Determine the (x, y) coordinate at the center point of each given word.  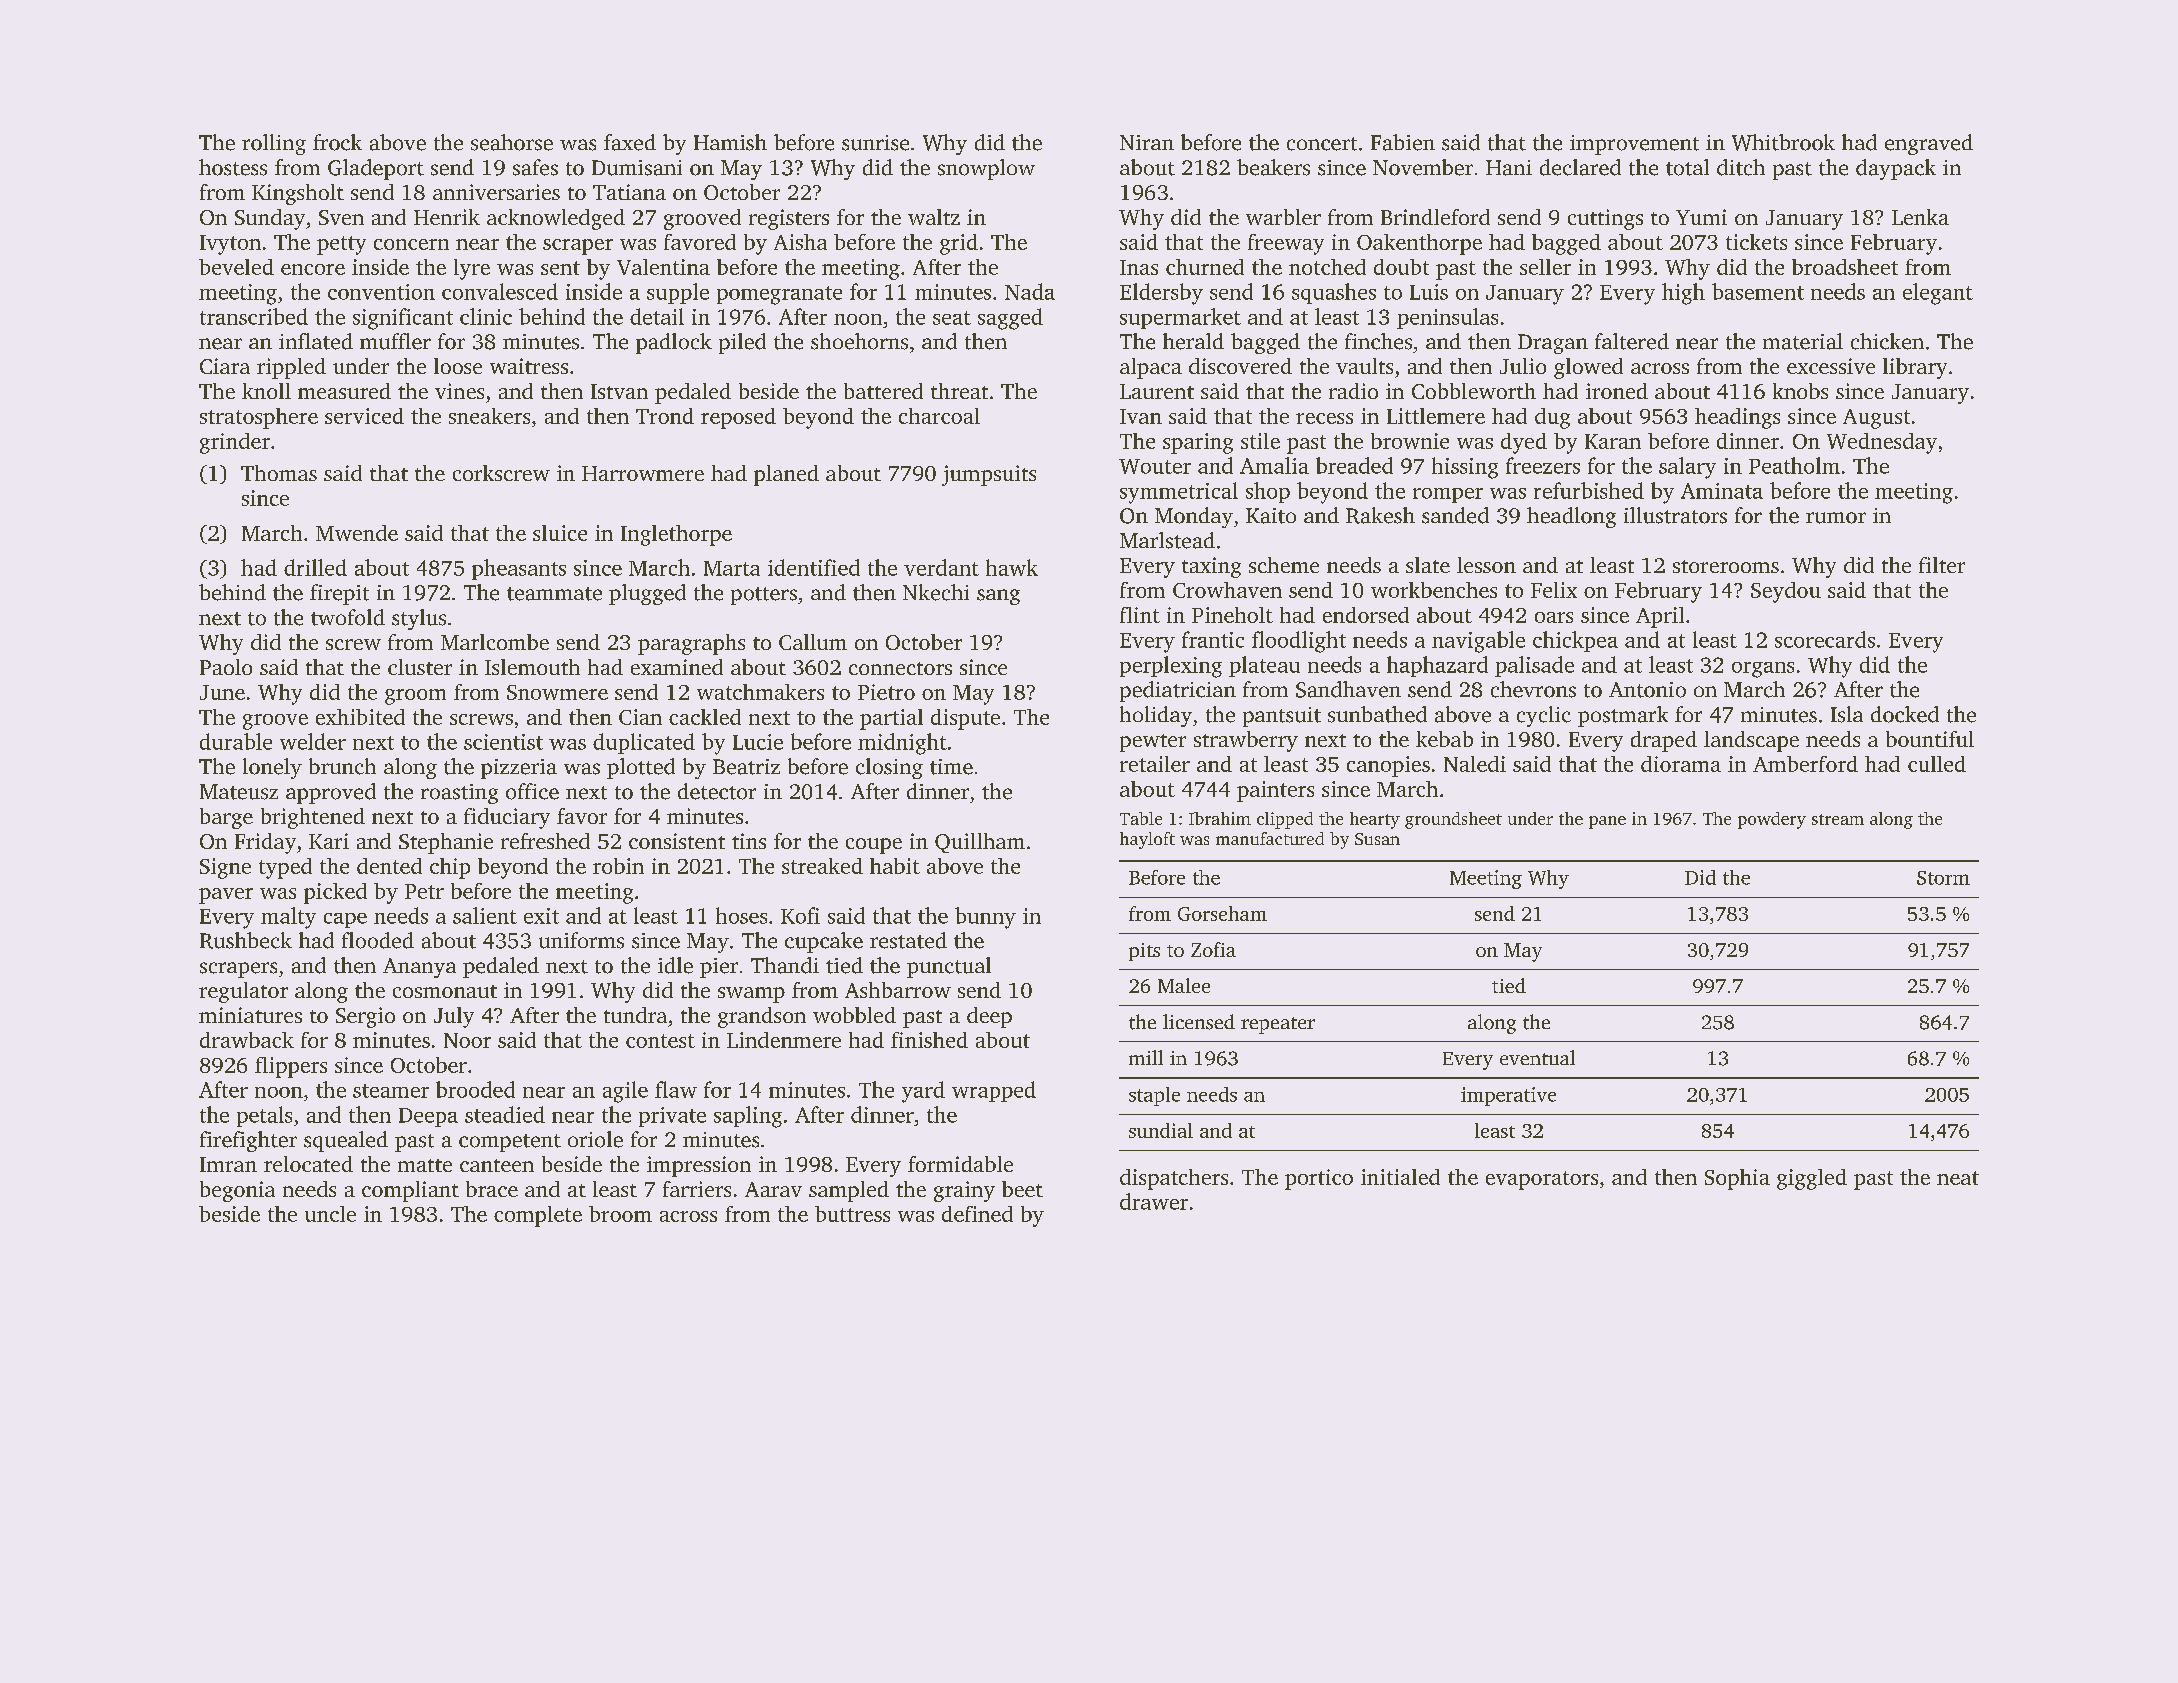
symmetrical (1179, 493)
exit (541, 916)
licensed (1199, 1022)
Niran (1147, 142)
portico (1319, 1179)
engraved (1929, 144)
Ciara (225, 366)
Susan (1377, 839)
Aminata (1722, 491)
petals (264, 1116)
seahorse (512, 142)
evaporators (1542, 1180)
